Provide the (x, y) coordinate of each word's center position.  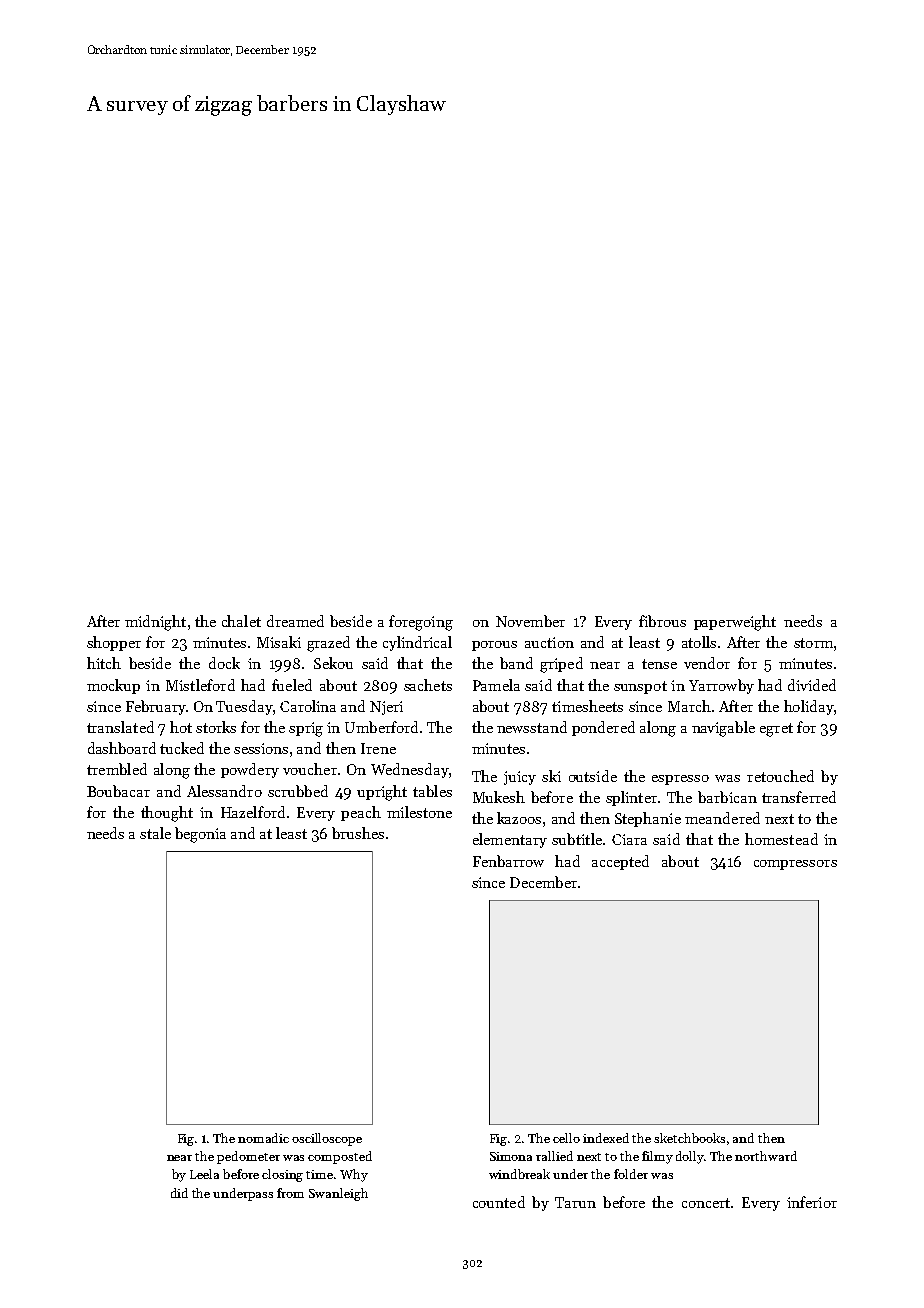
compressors (795, 865)
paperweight (735, 623)
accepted (620, 862)
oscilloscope (327, 1139)
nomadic (263, 1138)
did (179, 1193)
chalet (241, 621)
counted (499, 1202)
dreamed (295, 621)
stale (155, 833)
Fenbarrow (508, 861)
